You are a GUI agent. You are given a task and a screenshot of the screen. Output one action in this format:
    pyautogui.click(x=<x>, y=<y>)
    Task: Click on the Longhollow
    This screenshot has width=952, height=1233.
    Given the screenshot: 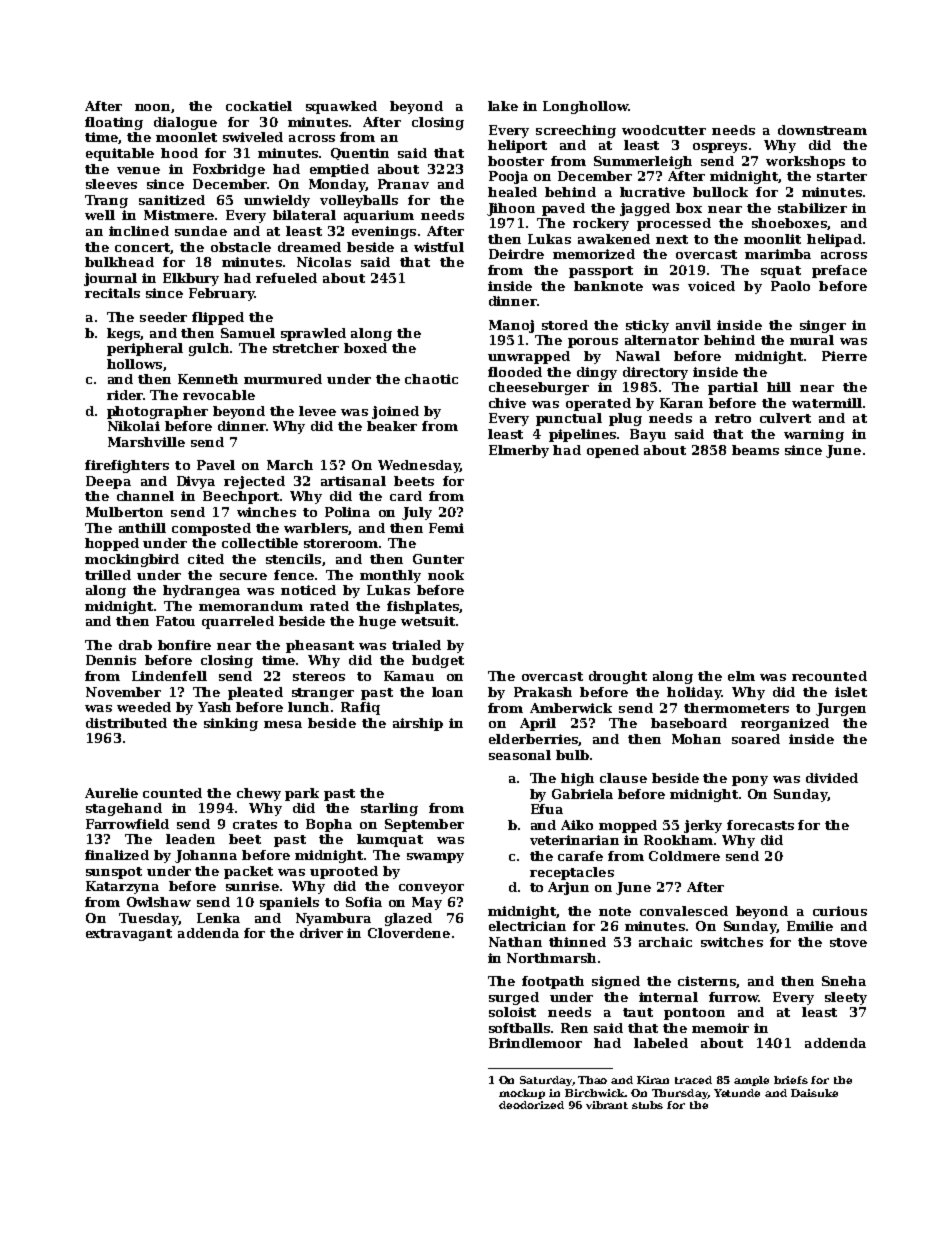 What is the action you would take?
    pyautogui.click(x=586, y=107)
